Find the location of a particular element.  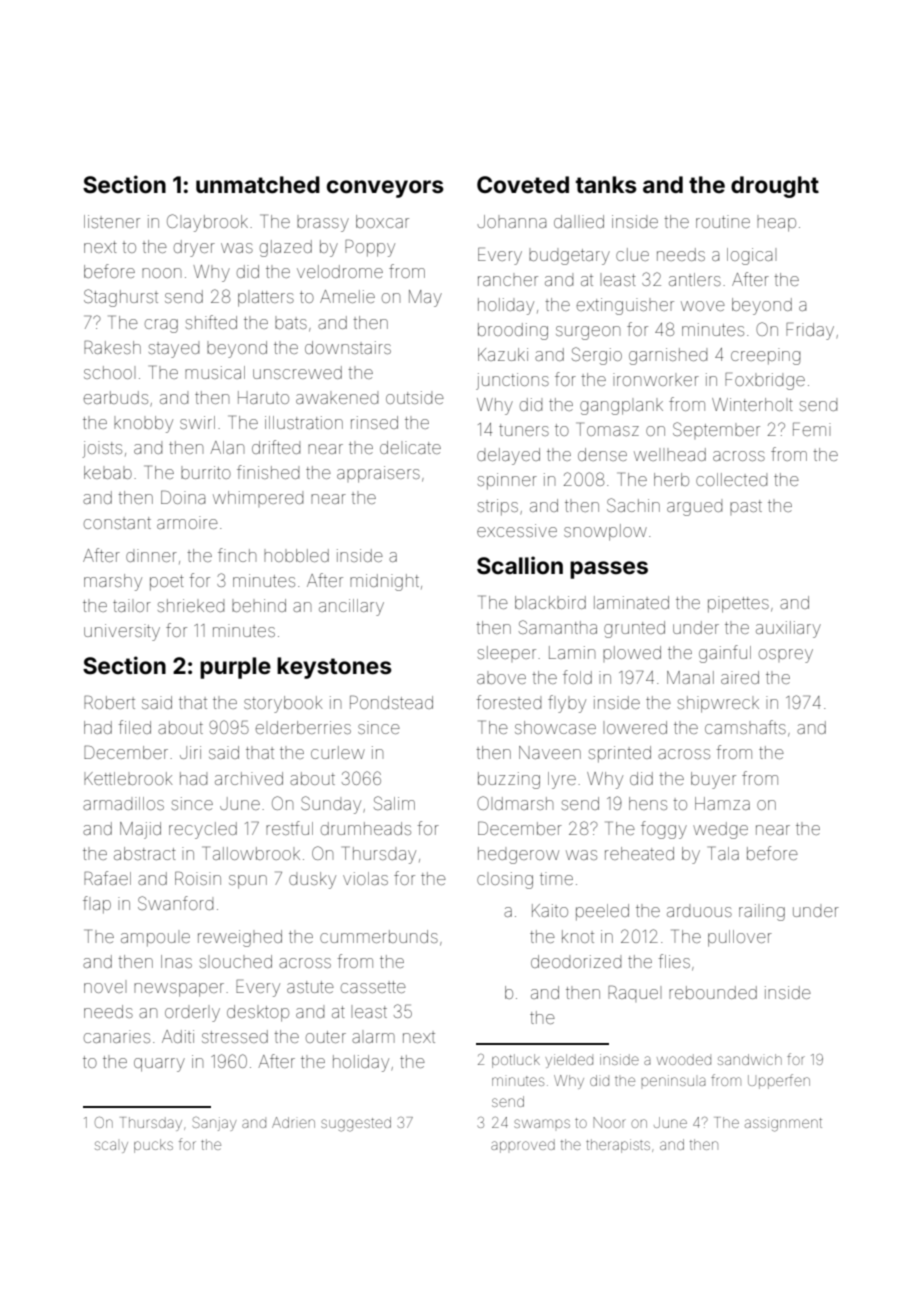

Haruto is located at coordinates (263, 397).
